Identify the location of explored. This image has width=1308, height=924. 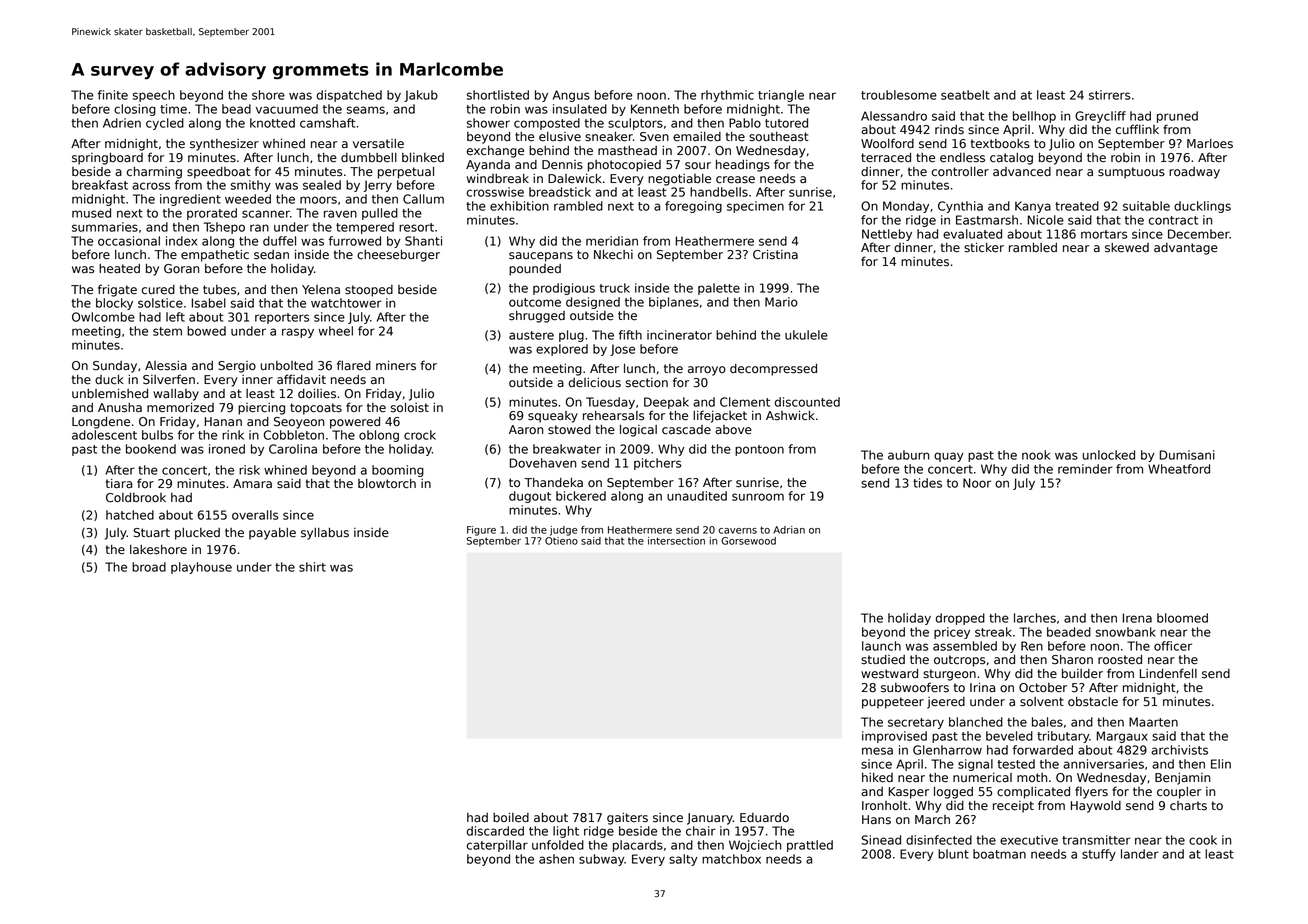
(562, 350).
